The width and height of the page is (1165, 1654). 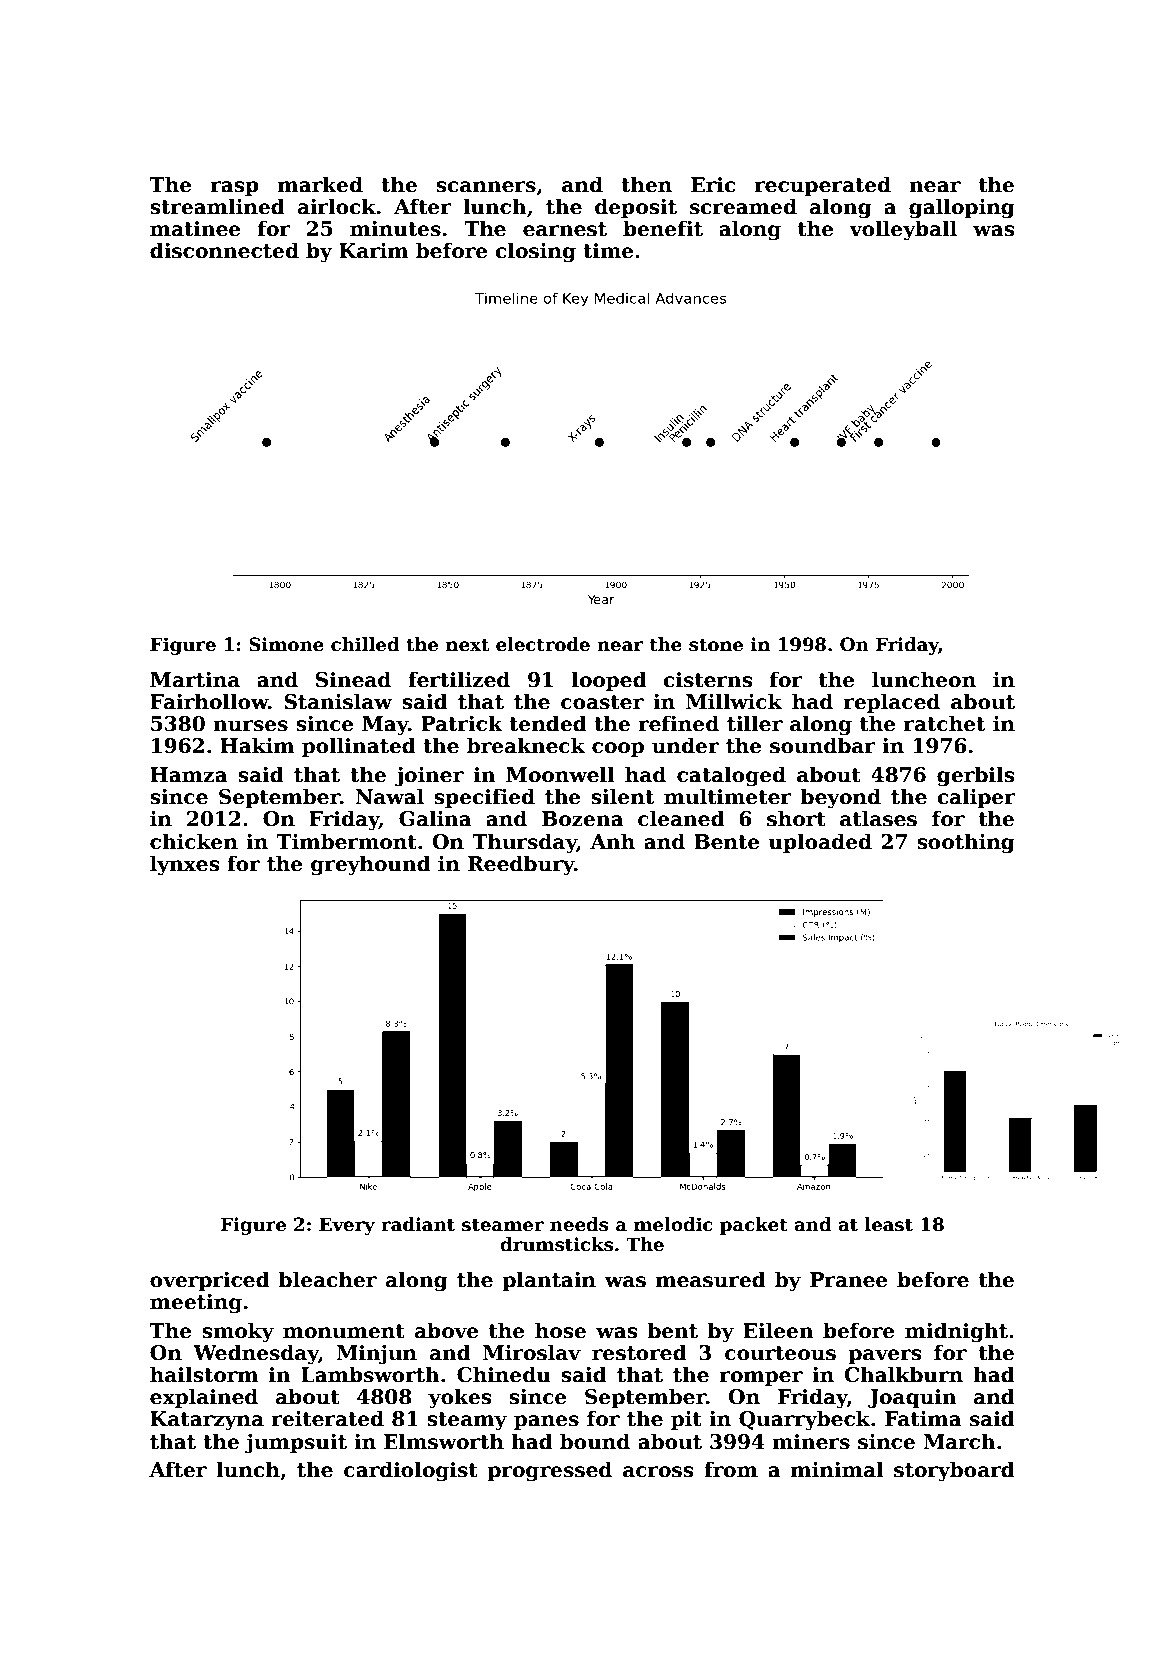 What do you see at coordinates (966, 843) in the page?
I see `soothing` at bounding box center [966, 843].
